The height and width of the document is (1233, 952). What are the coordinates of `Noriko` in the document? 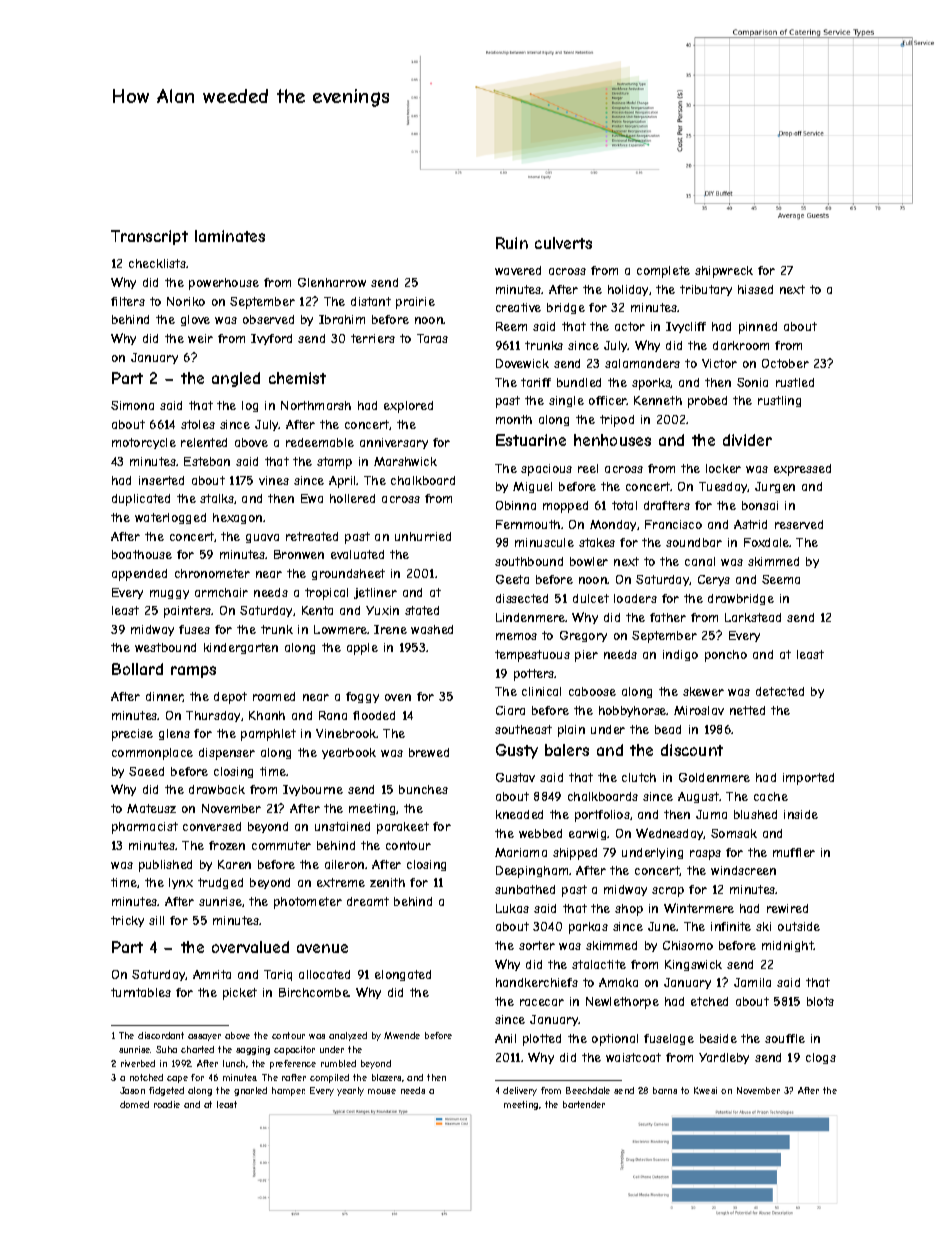 It's located at (186, 301).
